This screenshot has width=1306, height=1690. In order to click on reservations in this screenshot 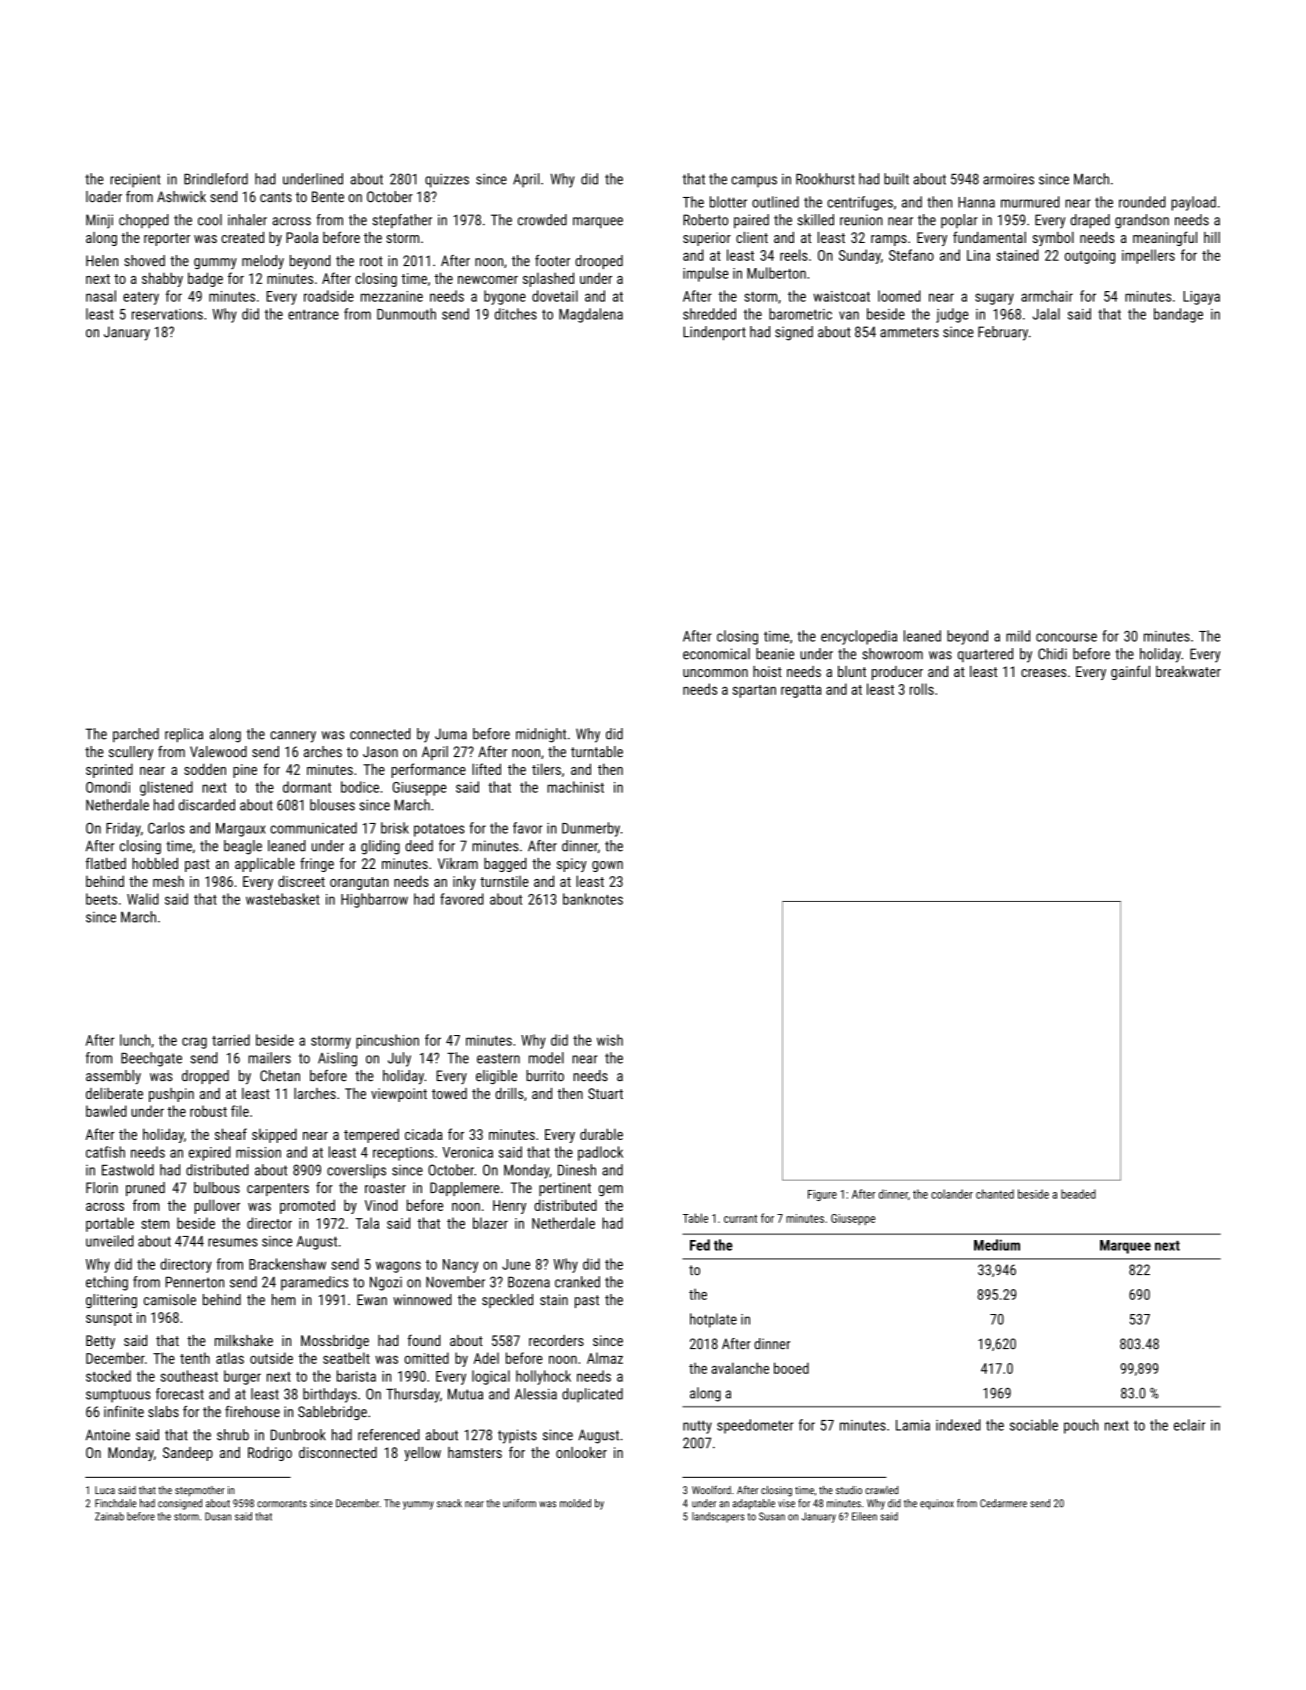, I will do `click(167, 314)`.
